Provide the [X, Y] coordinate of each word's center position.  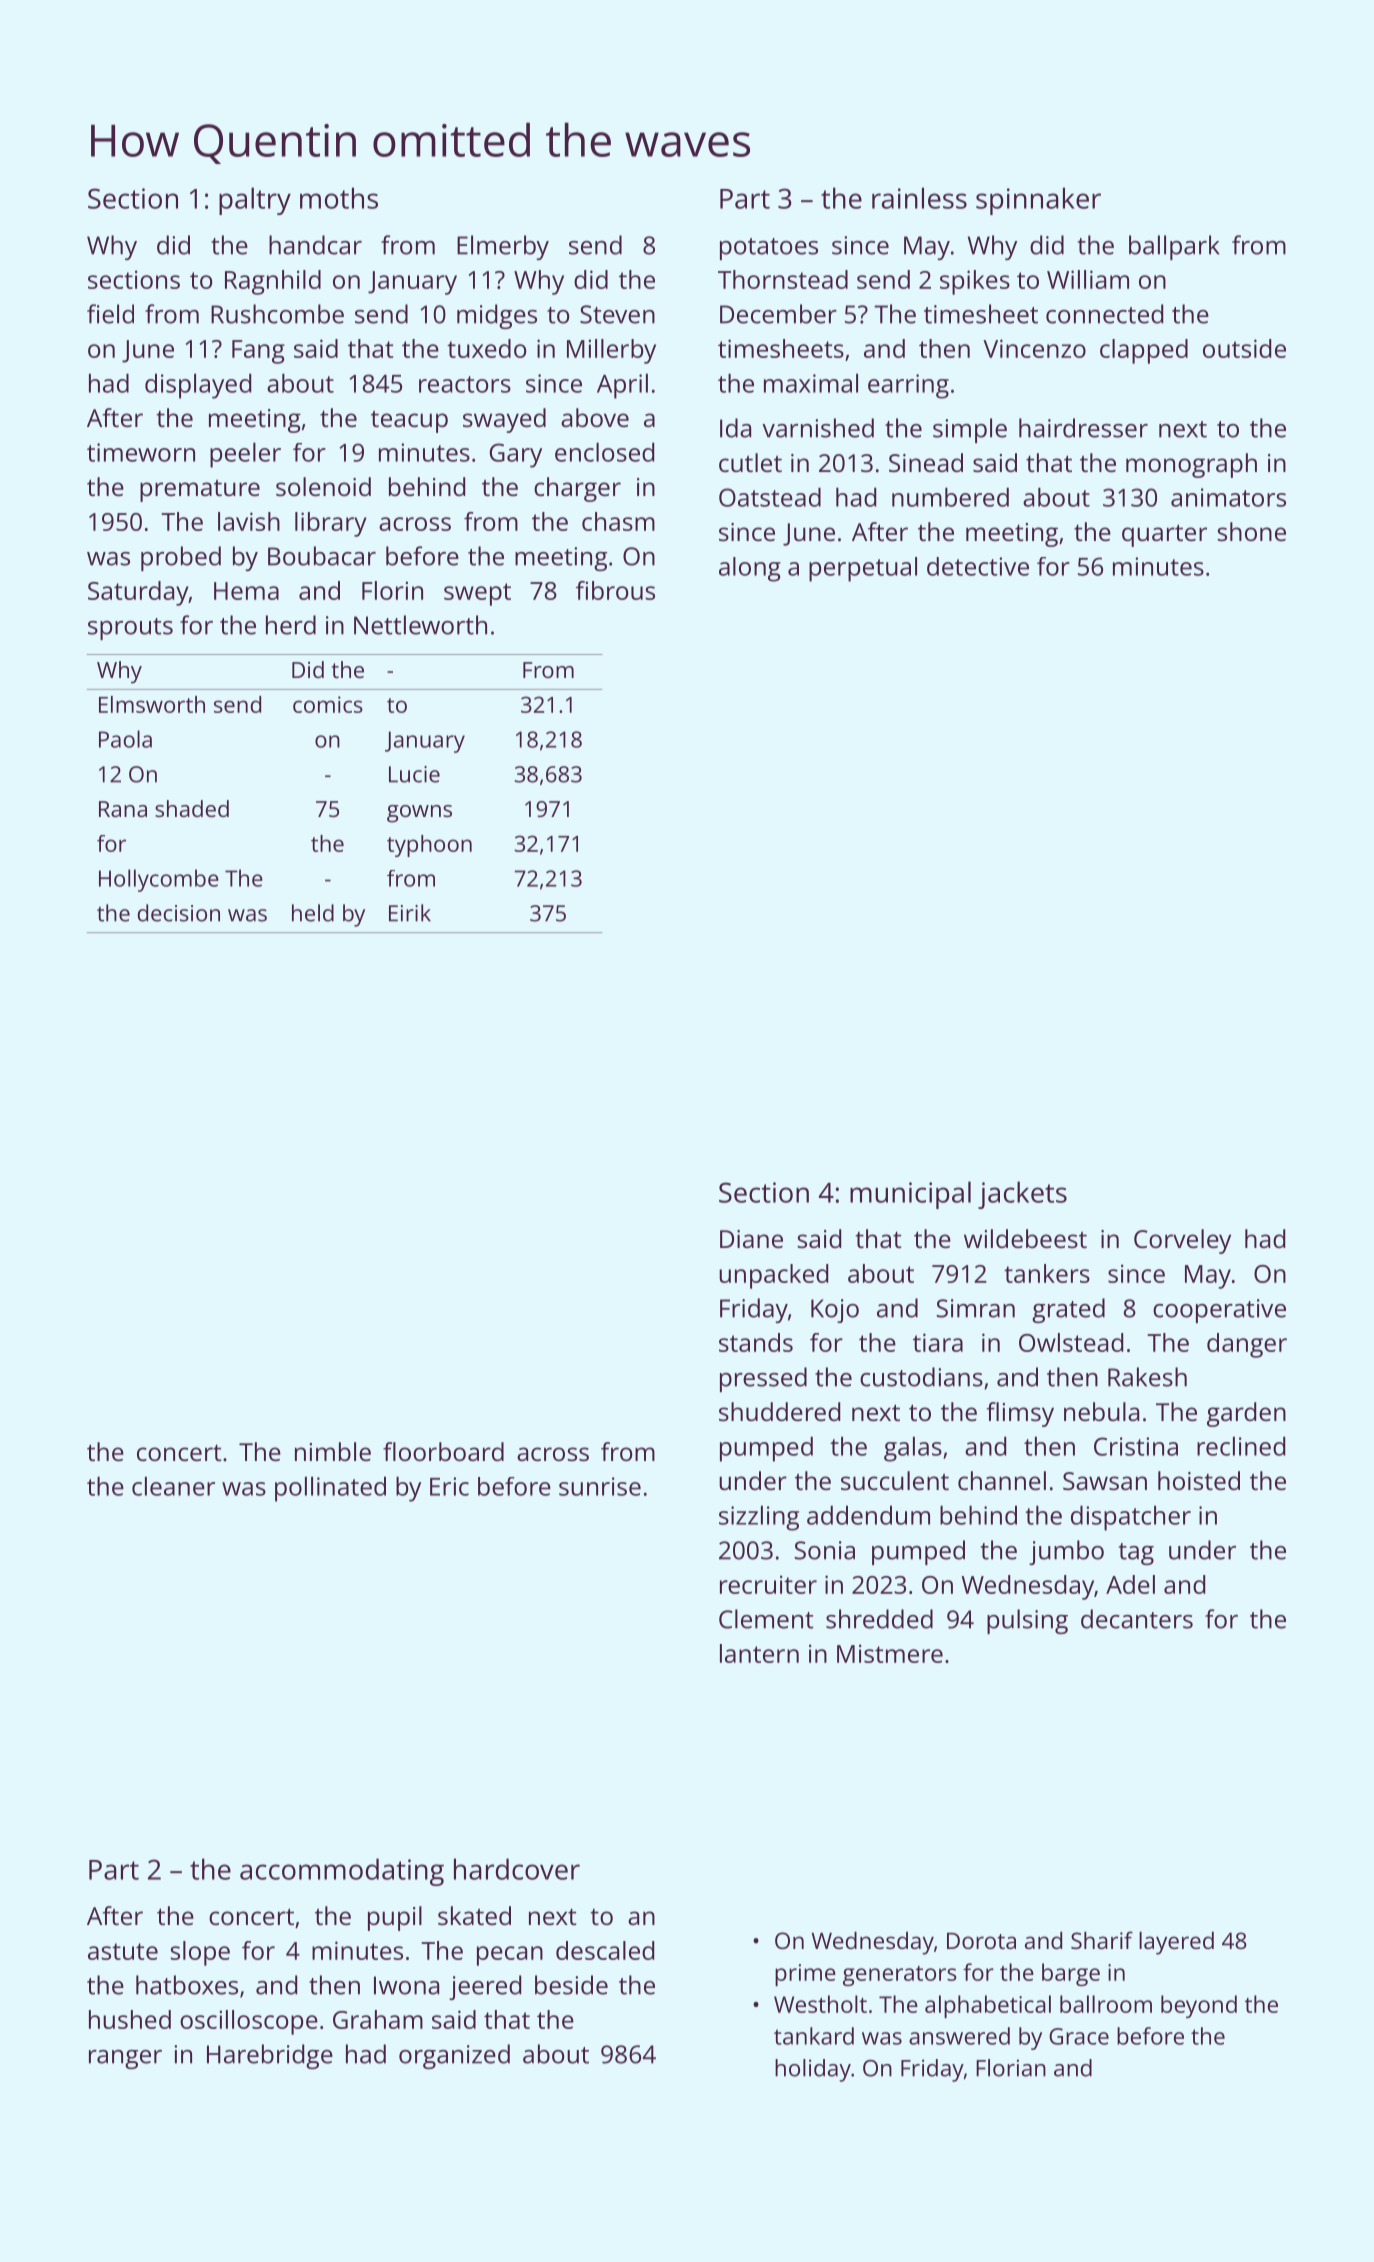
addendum [868, 1515]
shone [1251, 531]
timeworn [141, 452]
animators [1228, 497]
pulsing [1027, 1621]
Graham [378, 2019]
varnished [818, 428]
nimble [333, 1451]
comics [328, 704]
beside [571, 1985]
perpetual [863, 569]
